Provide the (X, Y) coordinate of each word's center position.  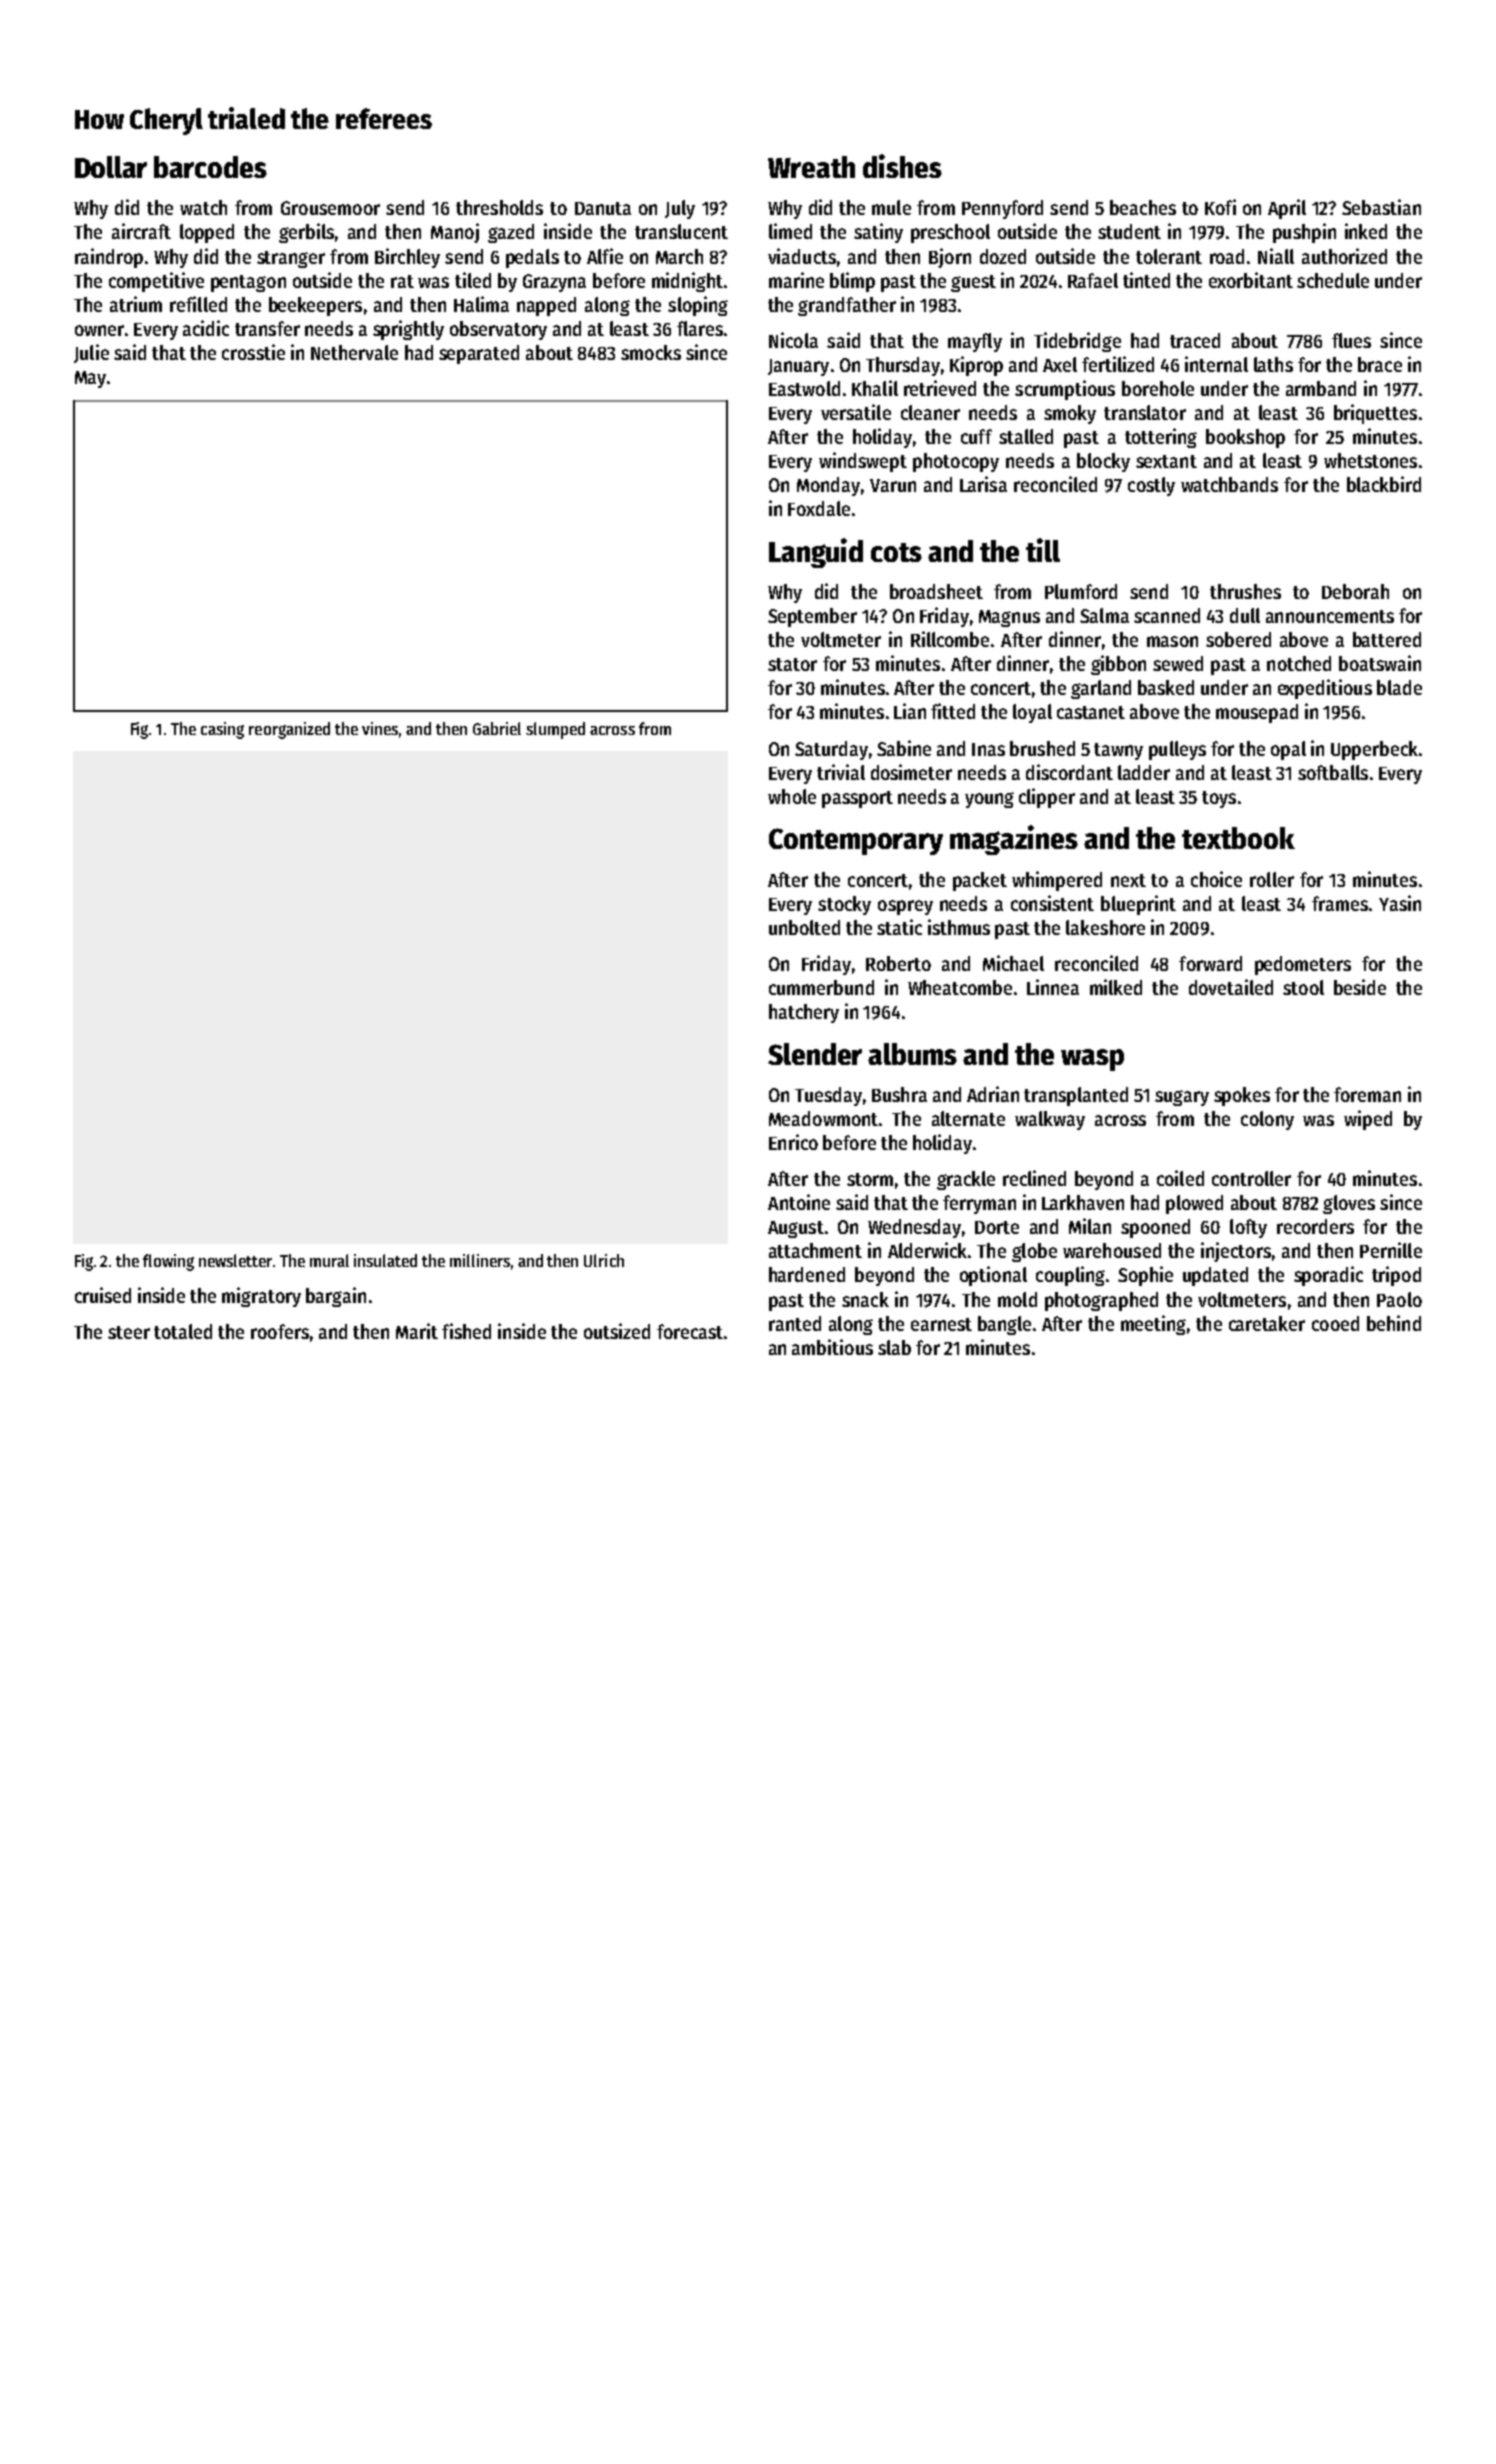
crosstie (253, 352)
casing (222, 730)
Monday (828, 486)
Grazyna (554, 283)
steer (129, 1332)
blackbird (1384, 484)
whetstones (1370, 460)
